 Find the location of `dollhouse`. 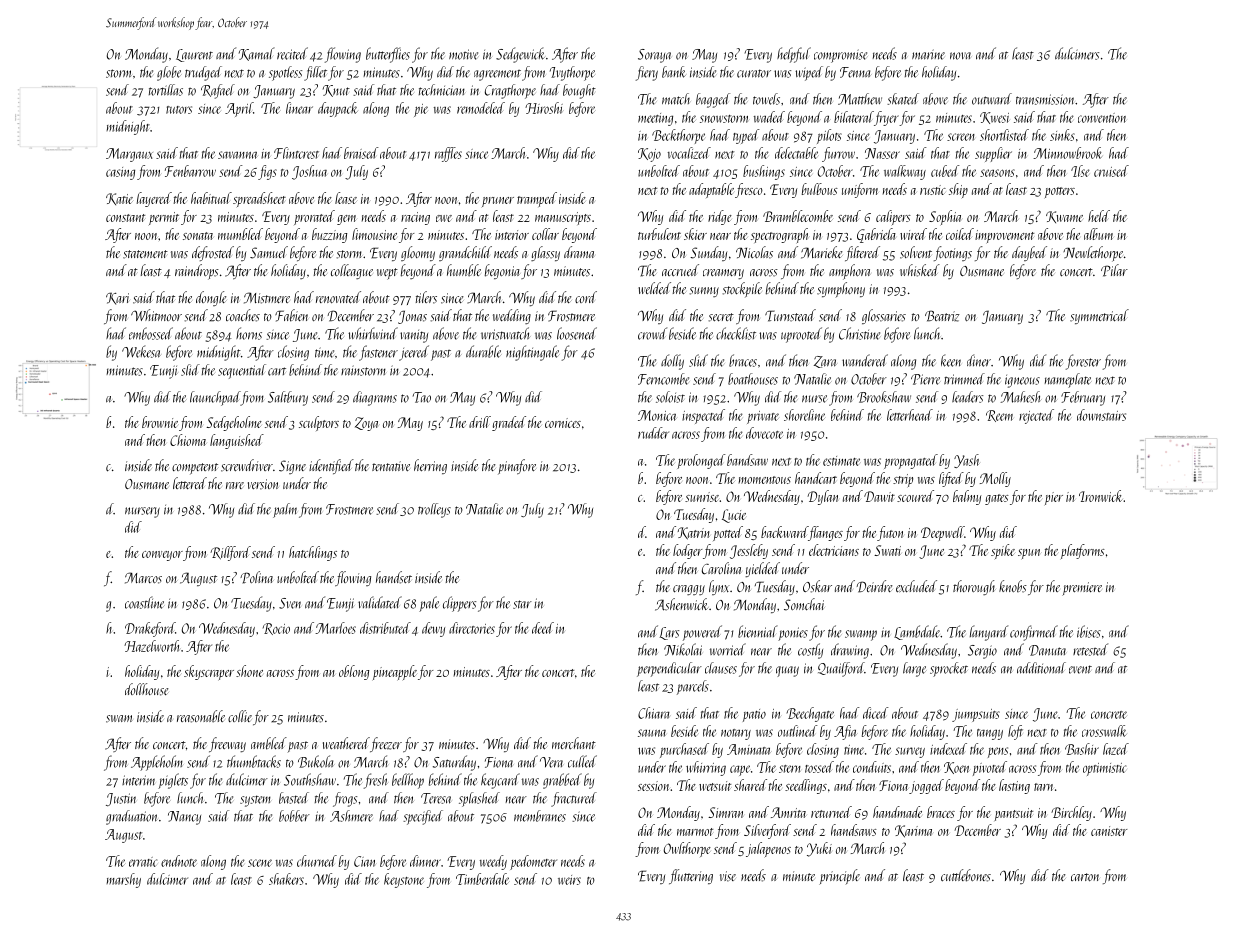

dollhouse is located at coordinates (147, 689).
